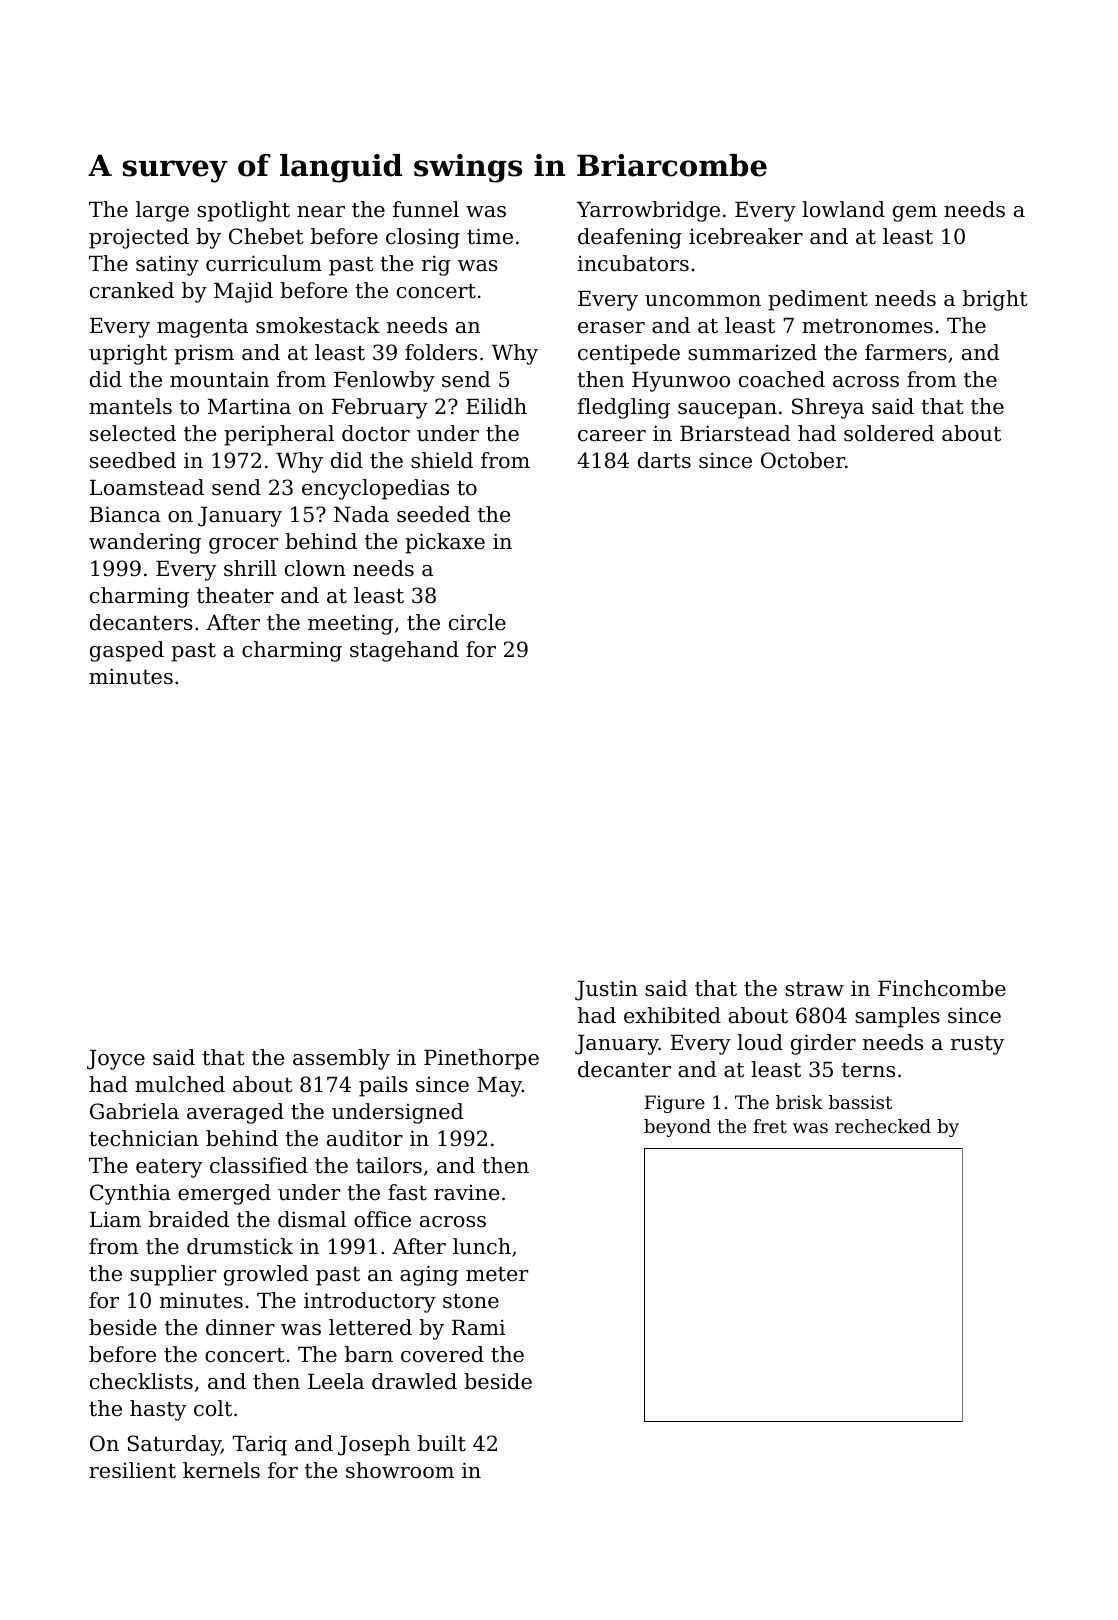  What do you see at coordinates (889, 433) in the screenshot?
I see `soldered` at bounding box center [889, 433].
